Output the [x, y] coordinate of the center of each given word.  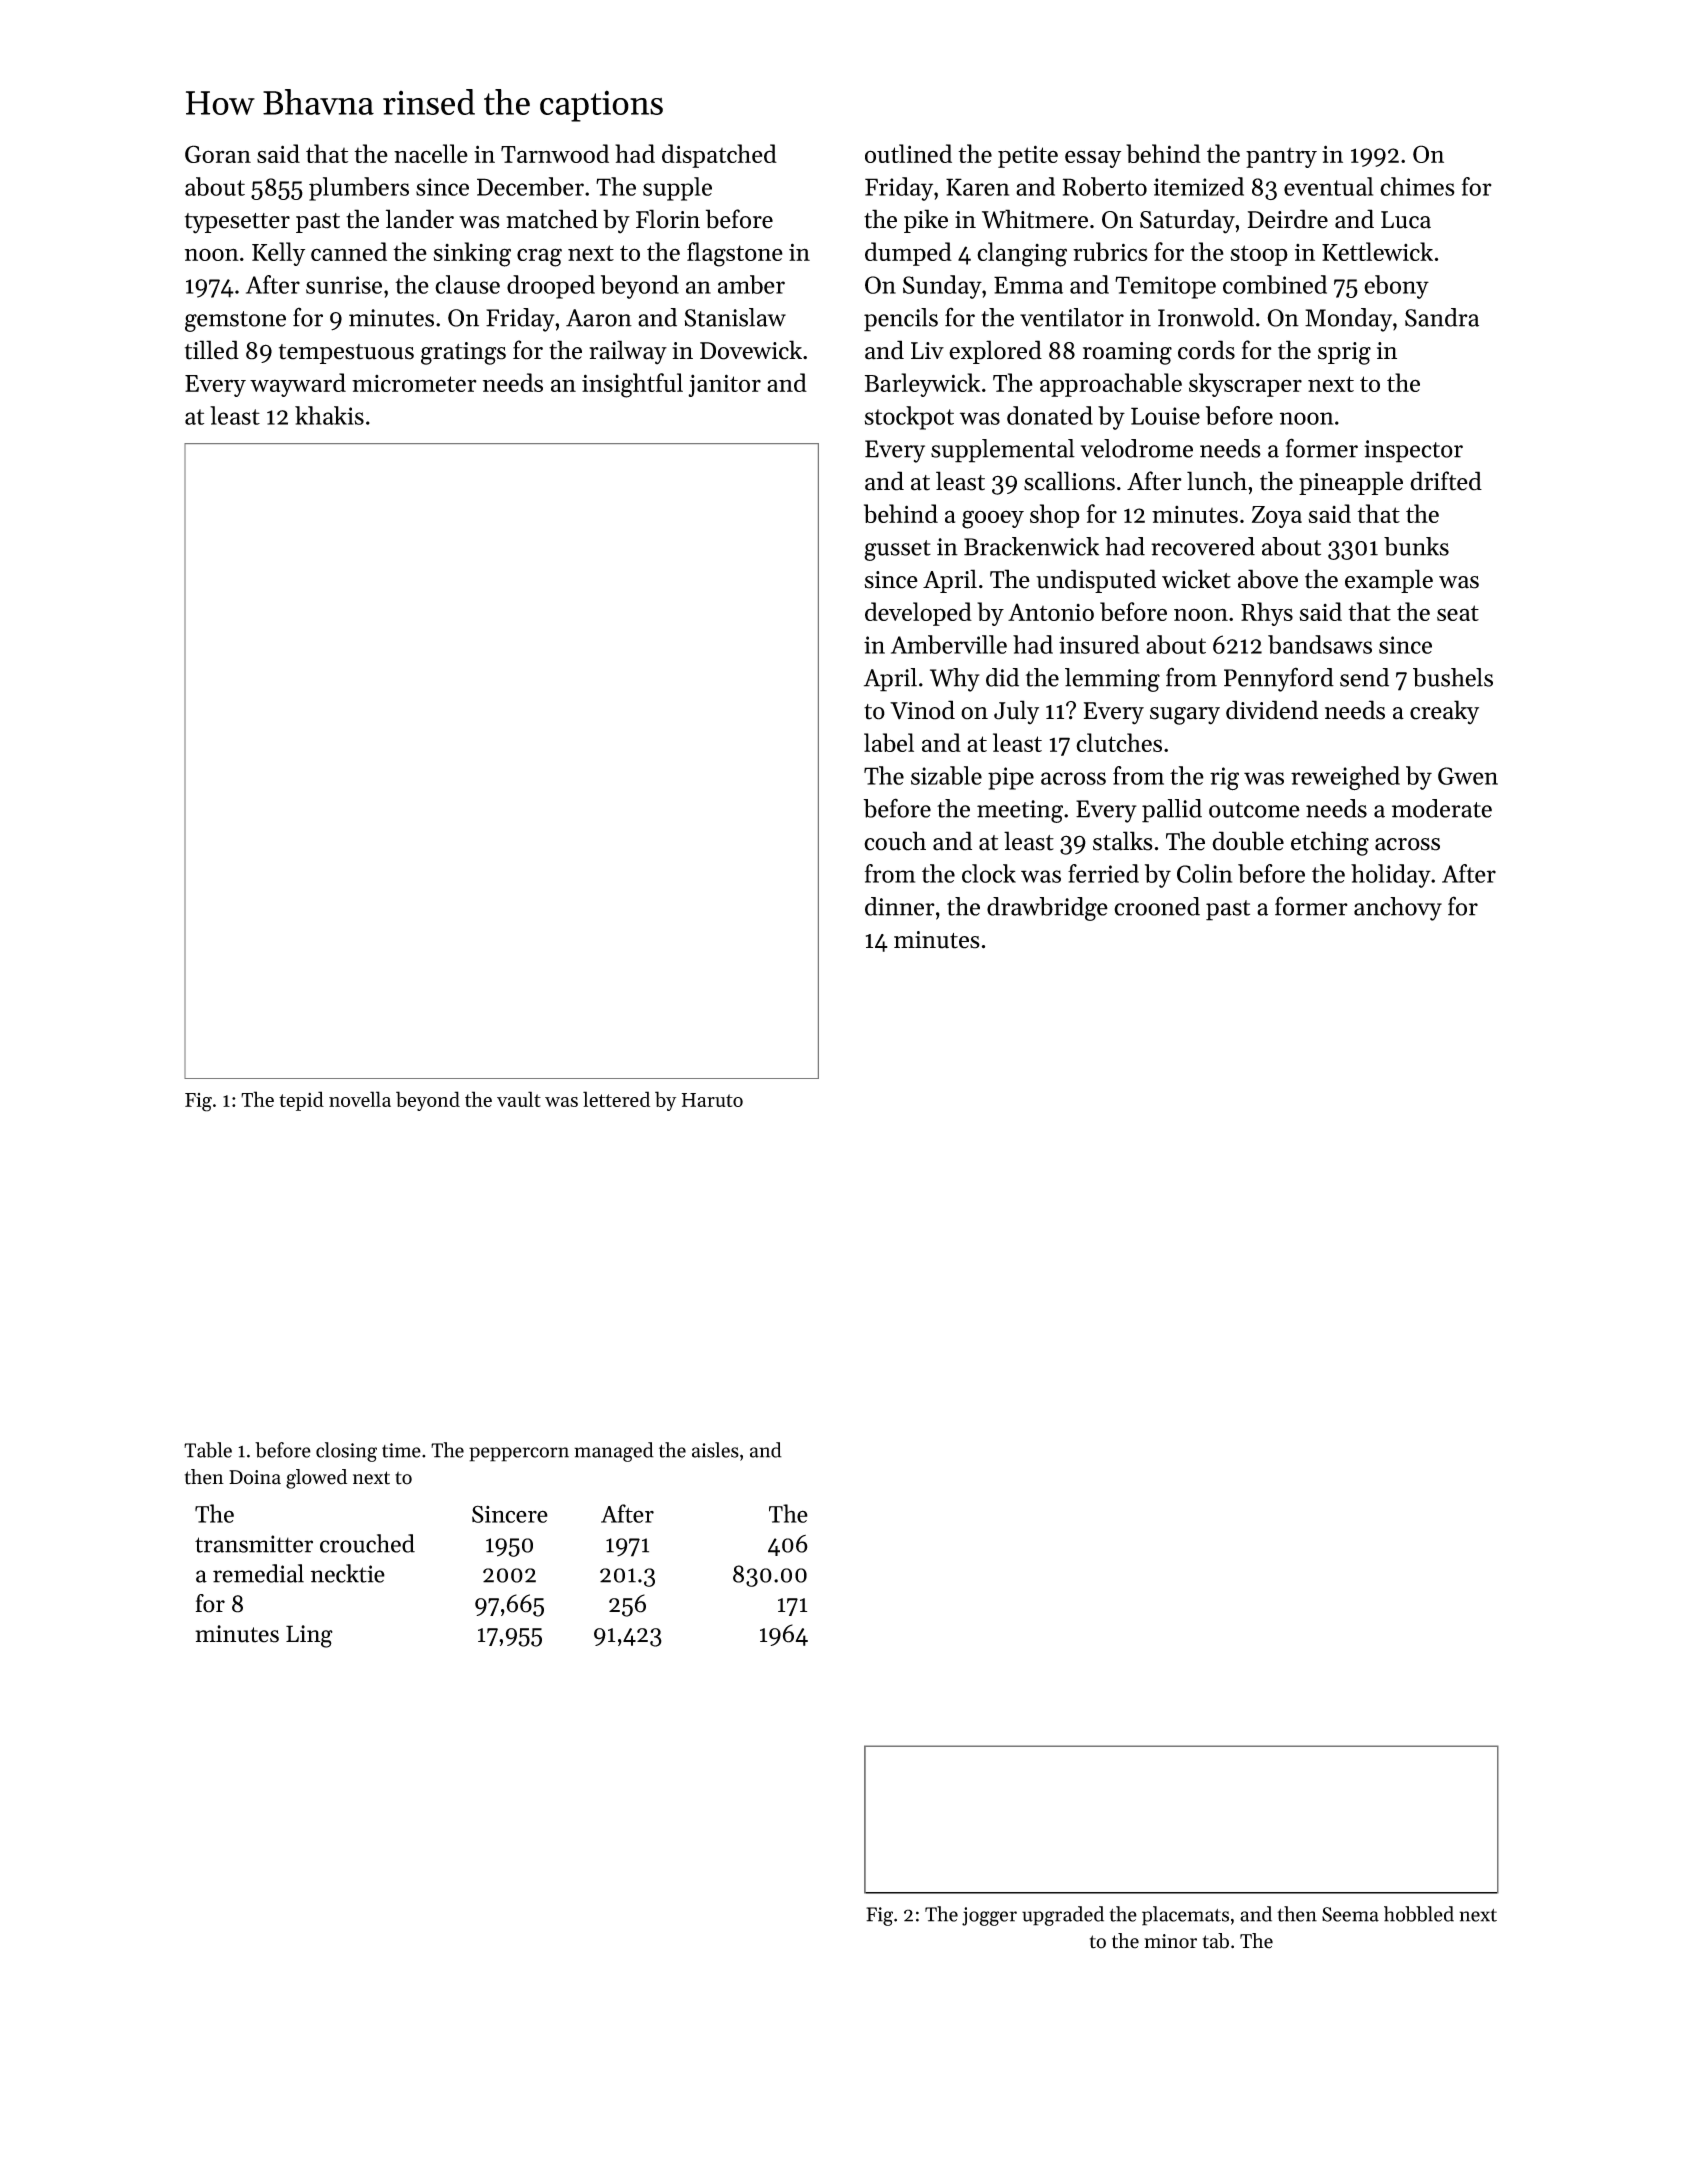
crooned [1157, 906]
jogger [989, 1916]
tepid [301, 1101]
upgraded [1063, 1916]
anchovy [1398, 909]
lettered [616, 1099]
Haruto [712, 1100]
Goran [218, 154]
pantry [1281, 158]
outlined [908, 153]
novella [360, 1099]
